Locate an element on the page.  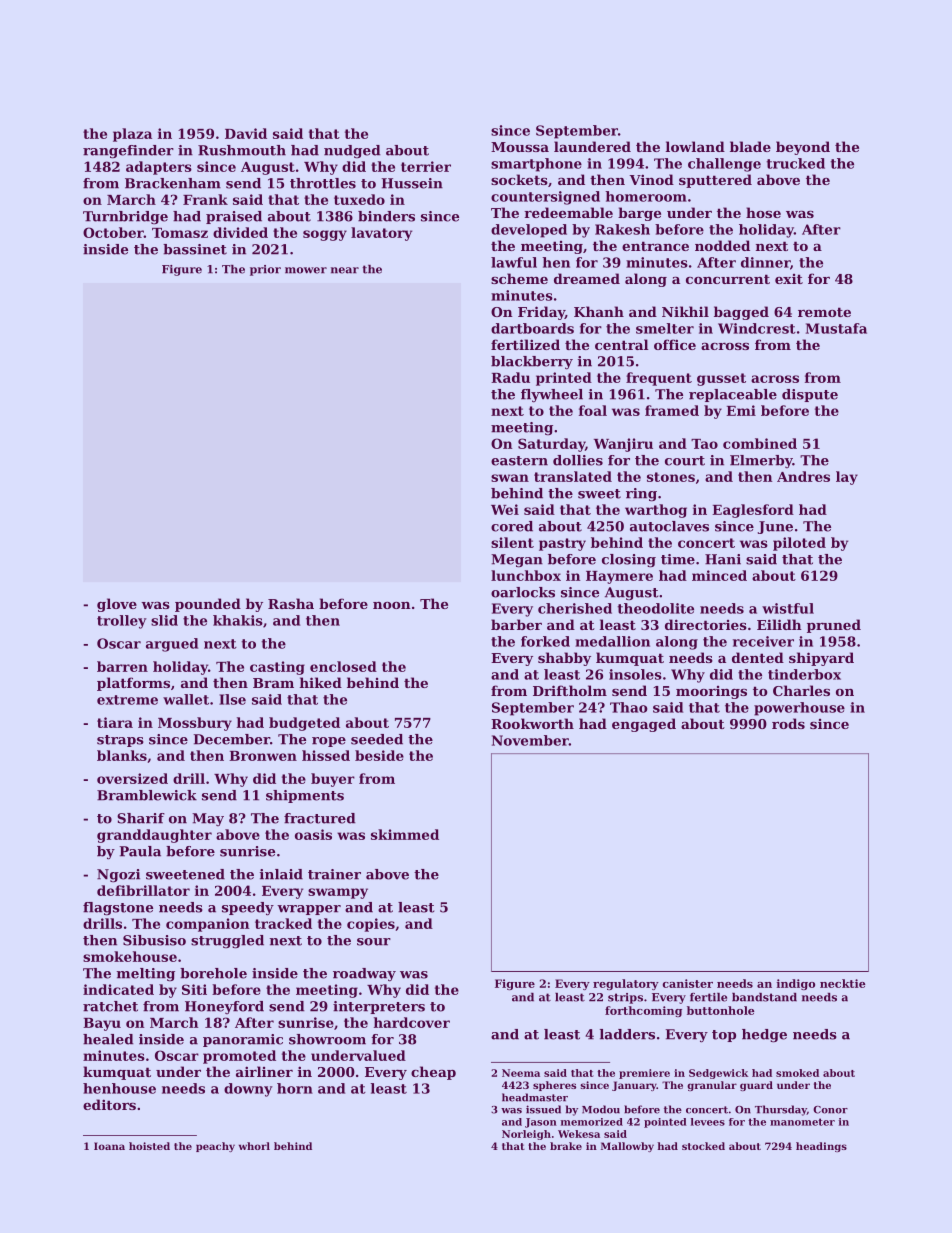
hose is located at coordinates (763, 212).
